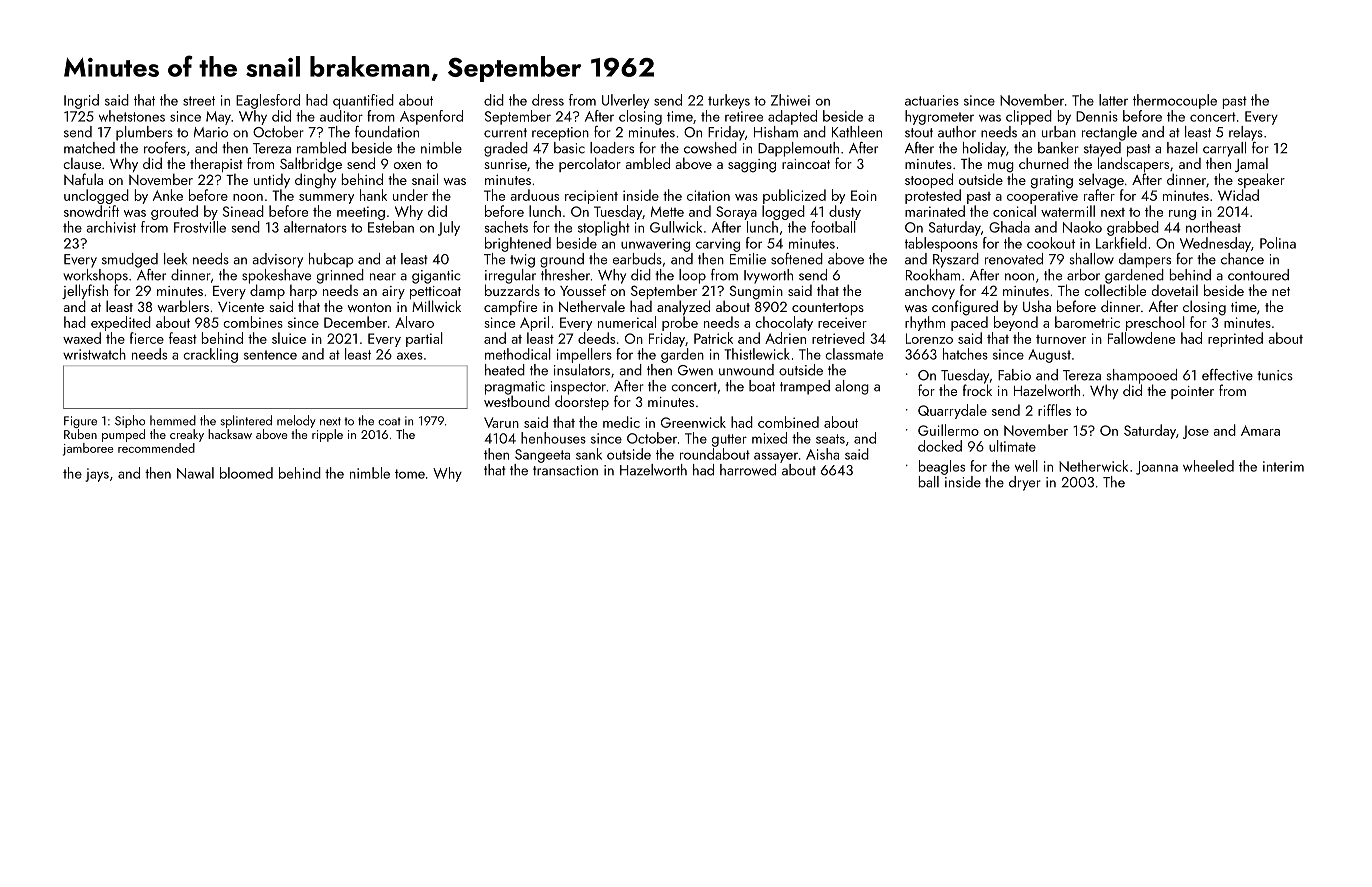  What do you see at coordinates (327, 435) in the page?
I see `ripple` at bounding box center [327, 435].
